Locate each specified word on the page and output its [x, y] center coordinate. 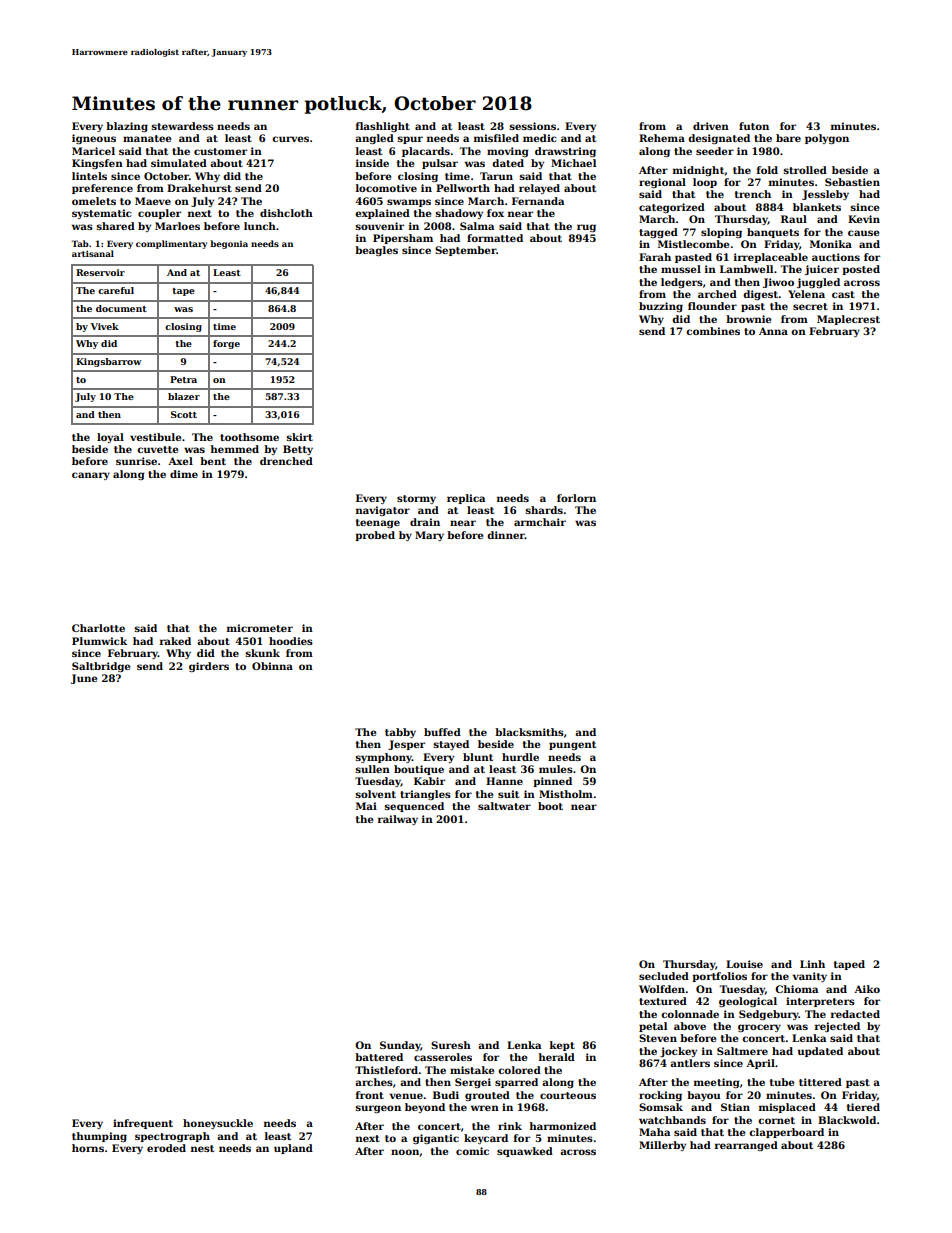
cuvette [157, 449]
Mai [366, 806]
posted [861, 270]
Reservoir [100, 272]
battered [379, 1057]
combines [713, 331]
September [465, 251]
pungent [572, 745]
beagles [376, 251]
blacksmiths [529, 732]
